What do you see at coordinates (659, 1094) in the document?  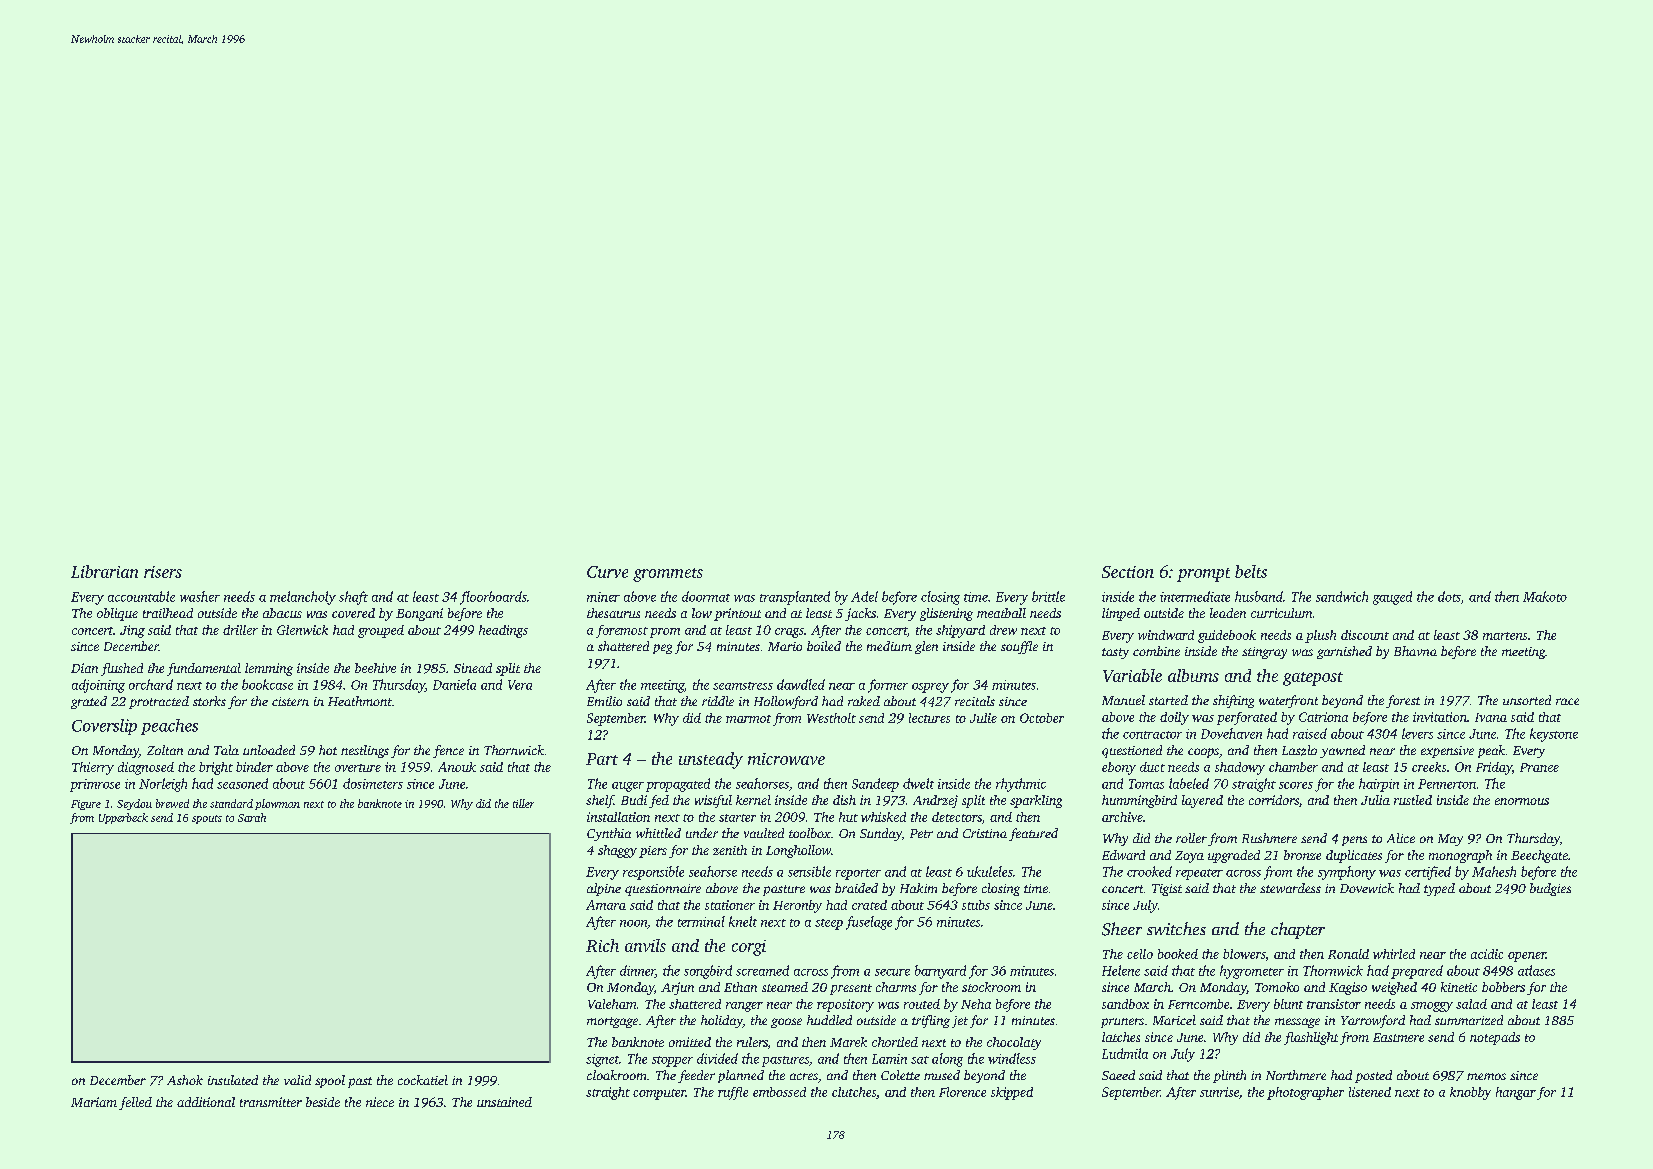 I see `computer` at bounding box center [659, 1094].
